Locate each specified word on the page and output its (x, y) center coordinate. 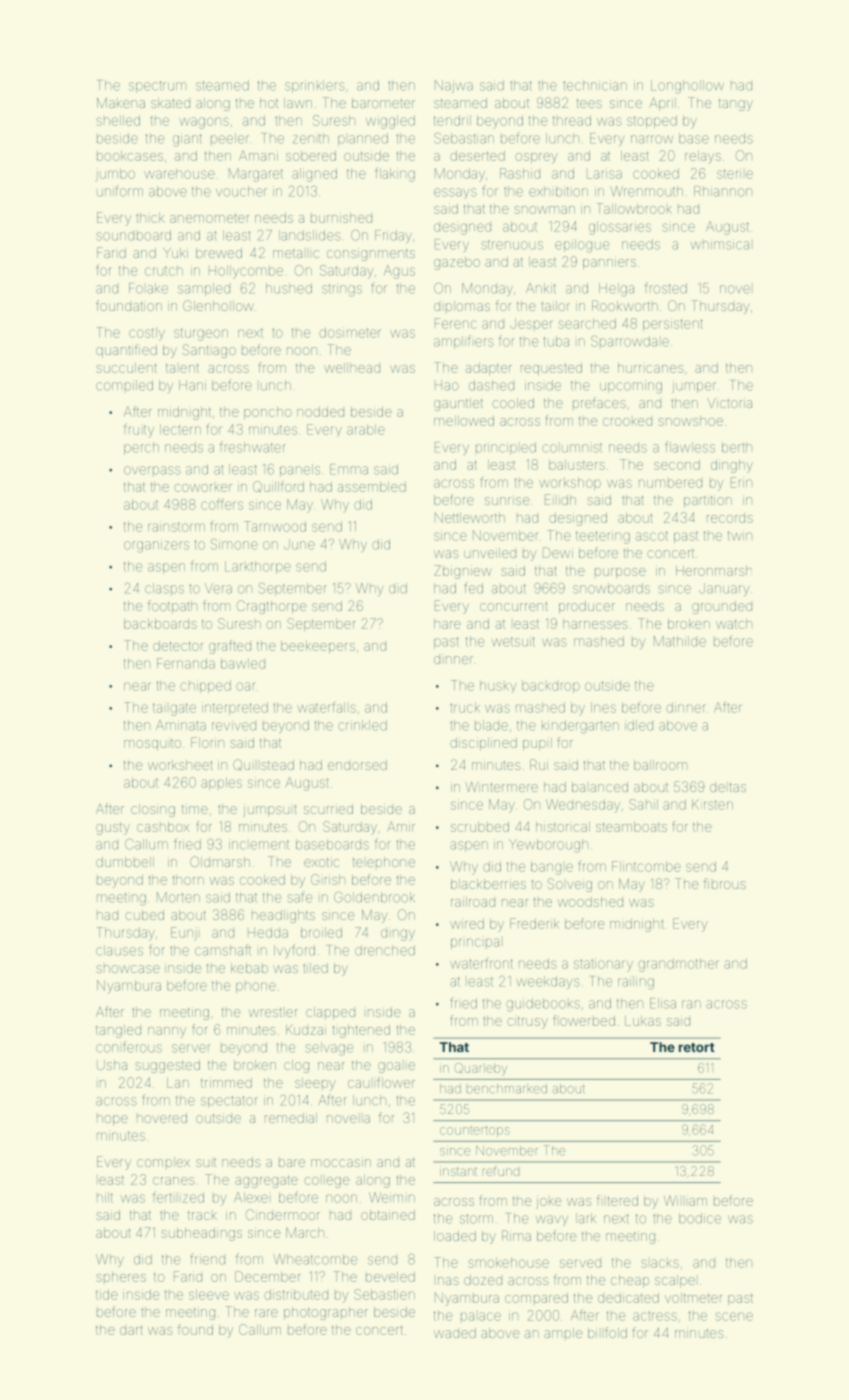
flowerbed (584, 1020)
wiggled (390, 122)
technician (595, 85)
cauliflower (381, 1082)
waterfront (481, 963)
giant (187, 140)
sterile (735, 173)
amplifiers (464, 342)
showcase (128, 969)
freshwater (253, 447)
